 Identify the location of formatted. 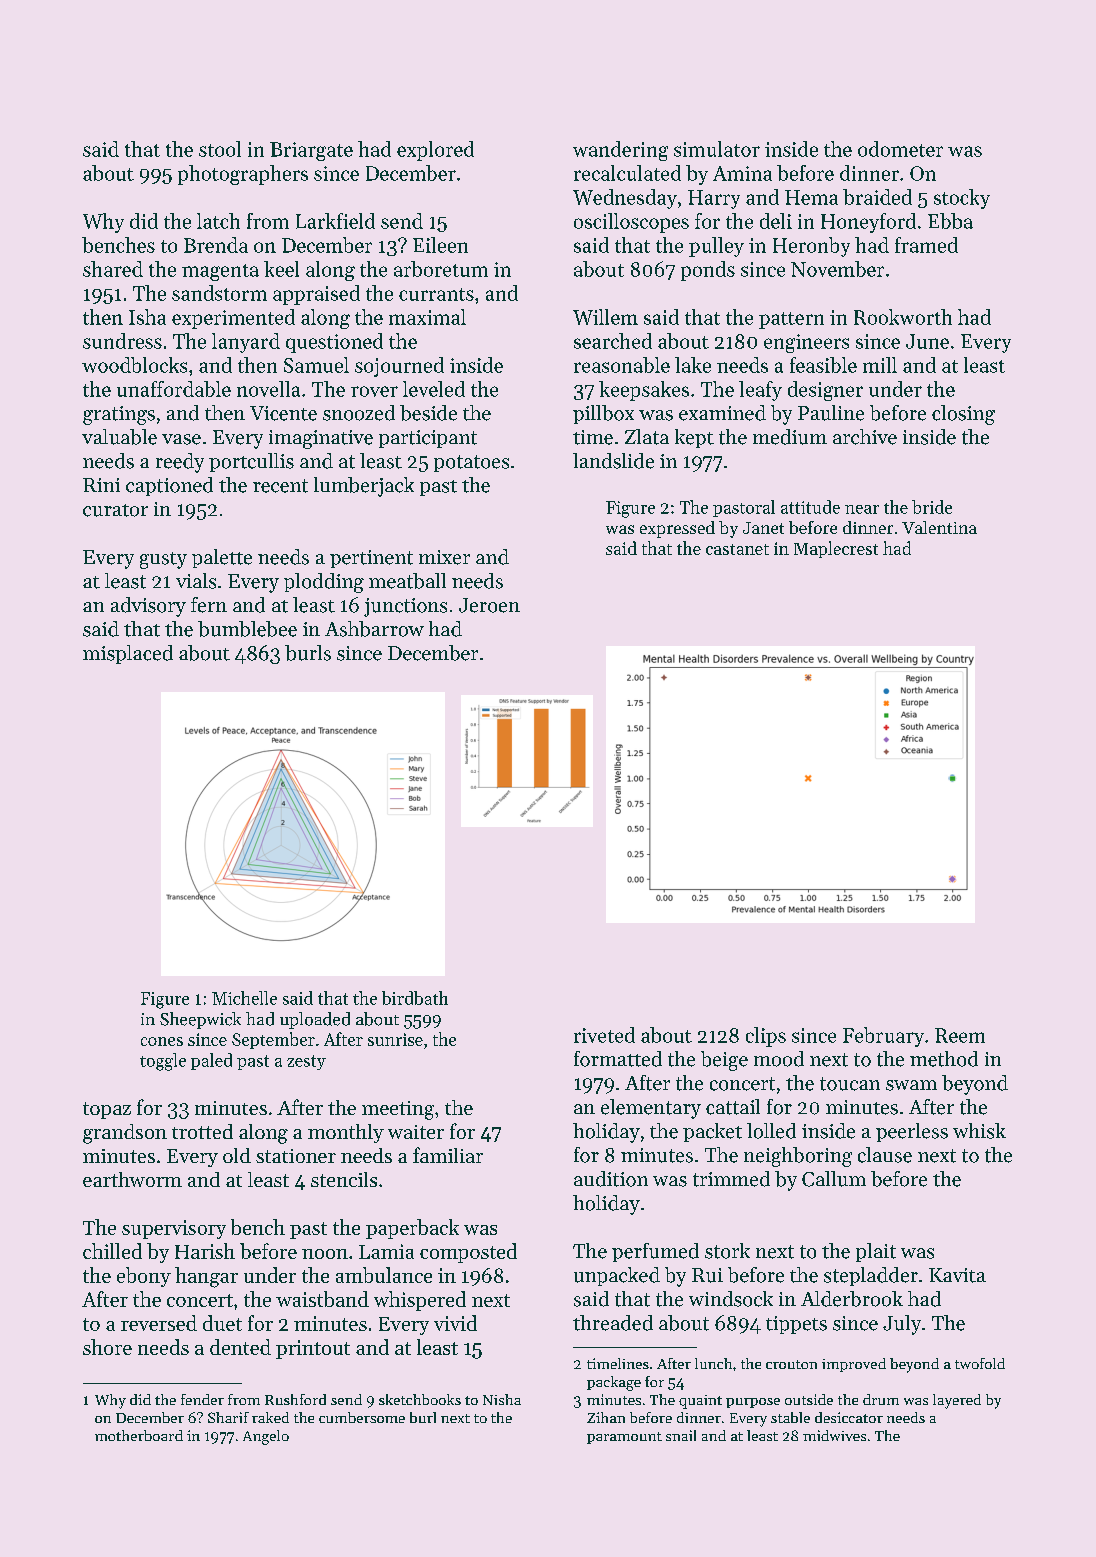
(618, 1059).
